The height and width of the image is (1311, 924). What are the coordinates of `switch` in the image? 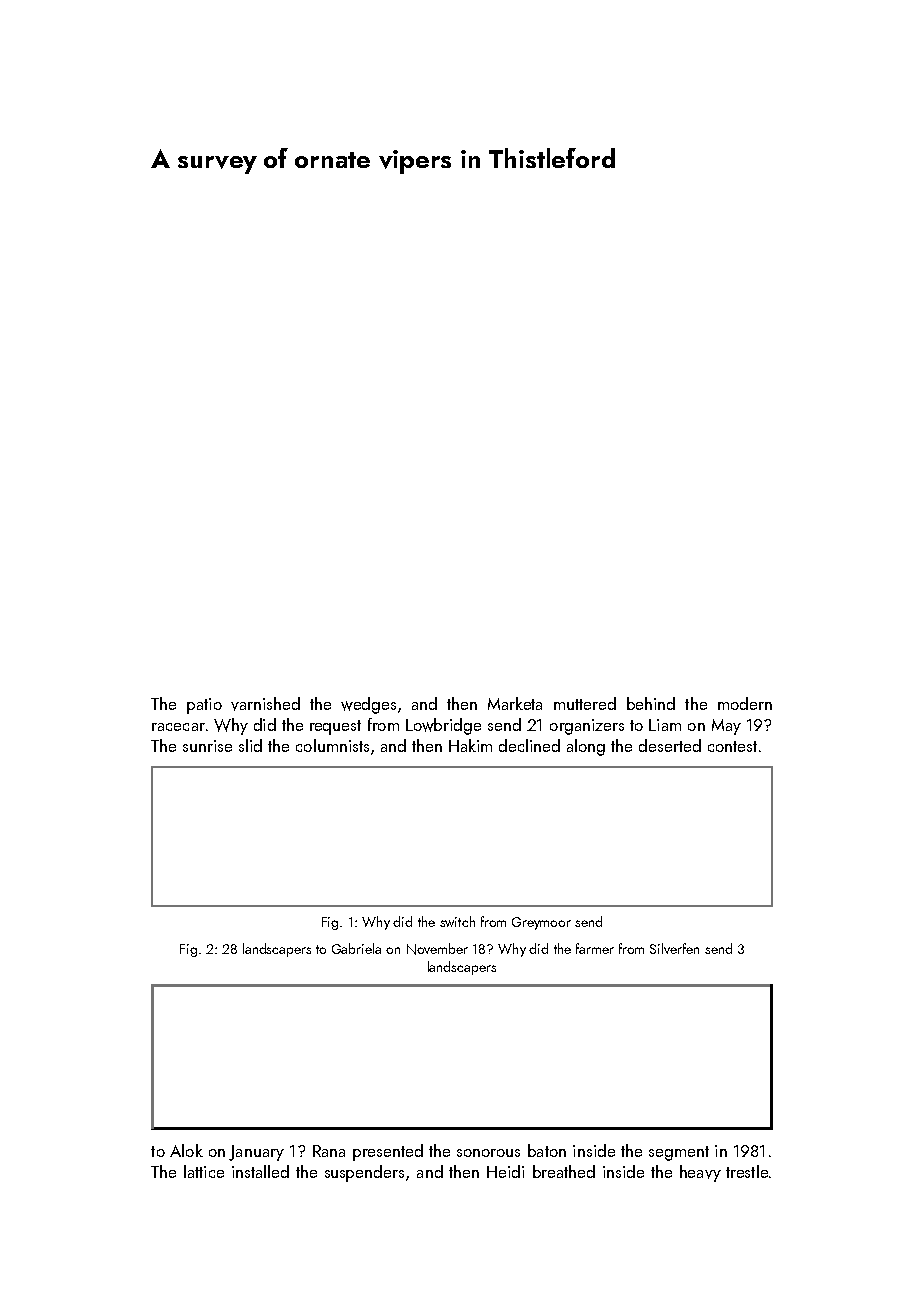 It's located at (457, 921).
